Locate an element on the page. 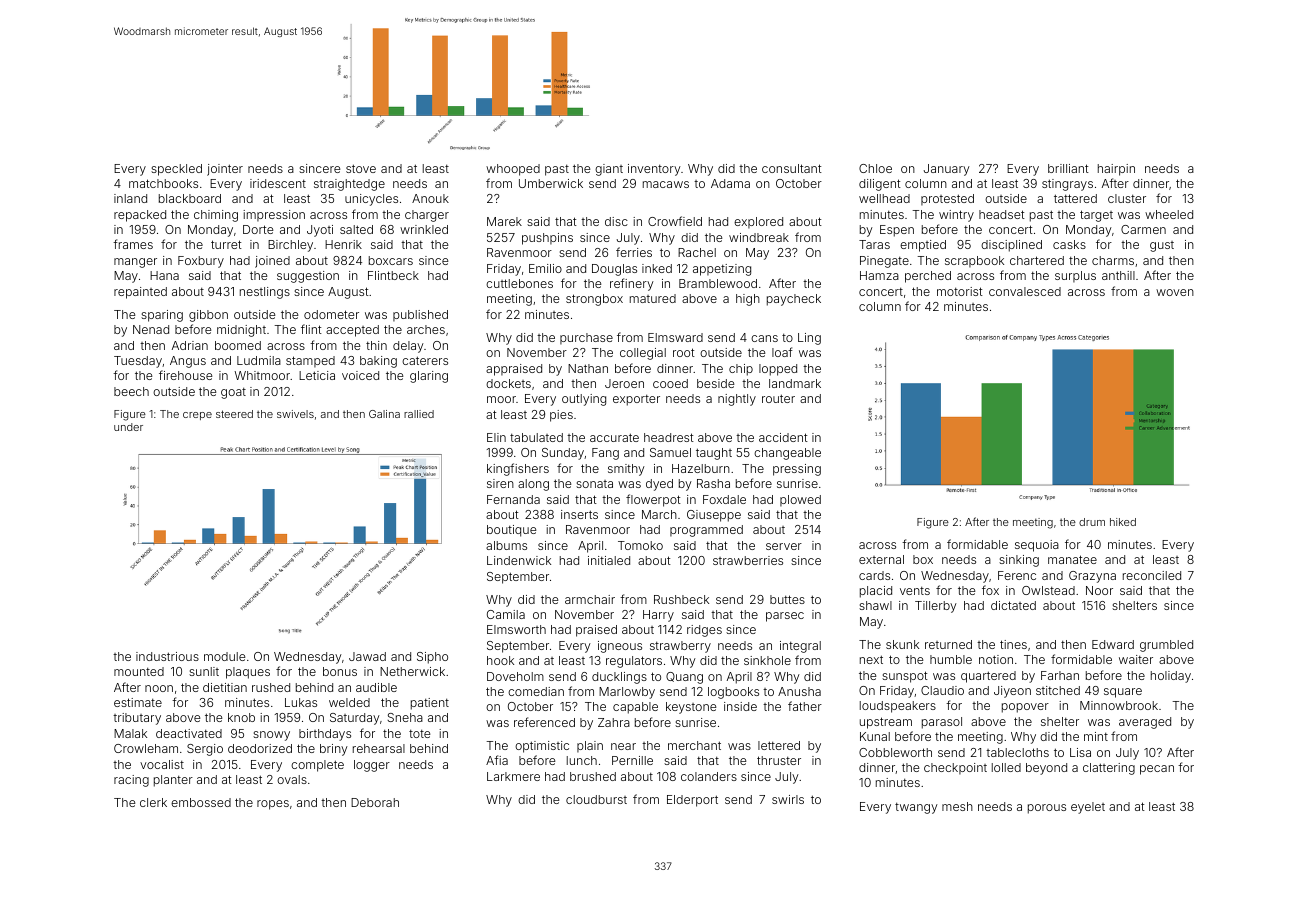 The width and height of the page is (1308, 924). Jyoti is located at coordinates (320, 231).
